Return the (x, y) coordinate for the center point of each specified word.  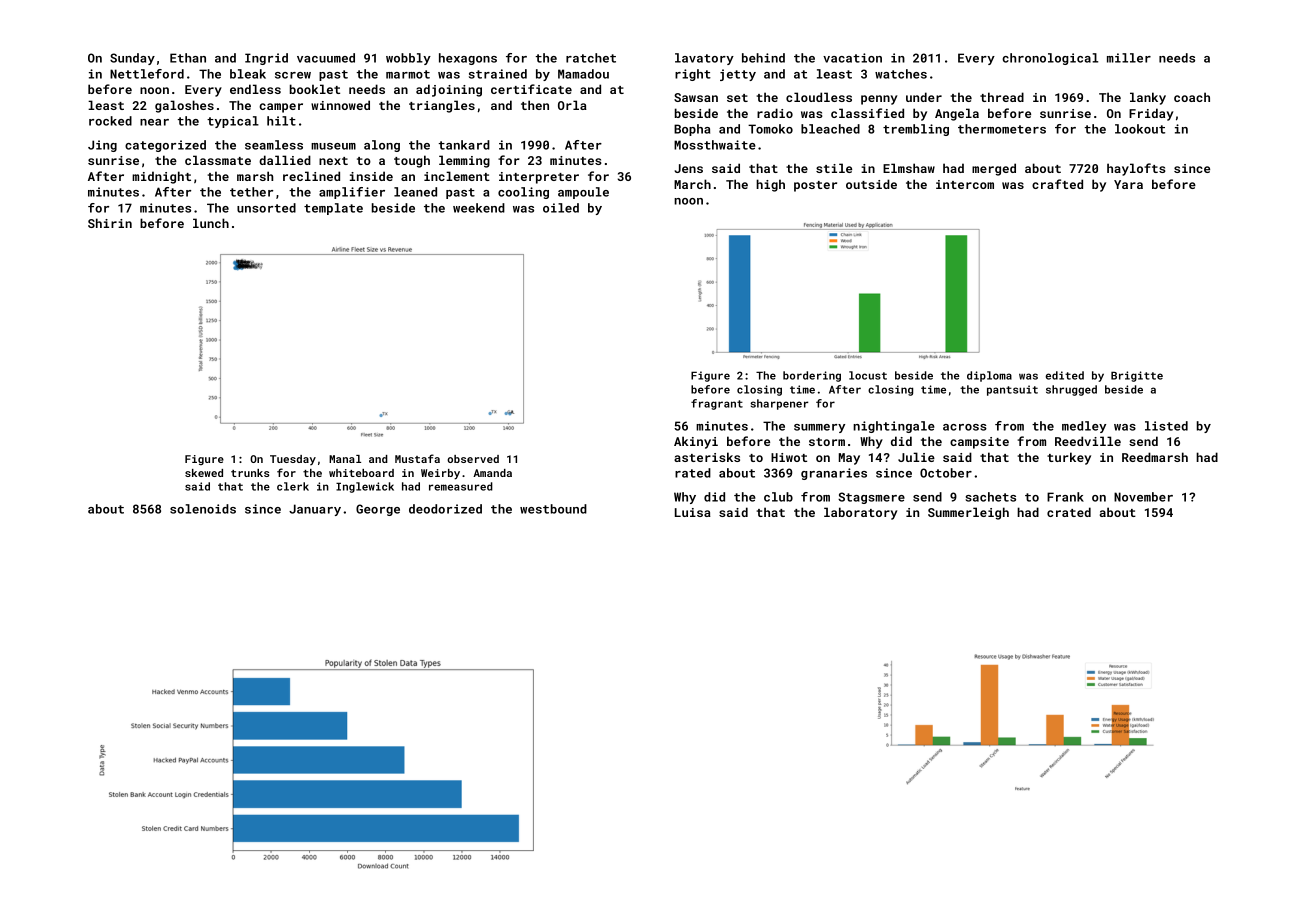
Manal (345, 459)
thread (1002, 97)
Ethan (188, 58)
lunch (211, 223)
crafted (1057, 184)
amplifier (352, 193)
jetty (738, 75)
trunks (250, 473)
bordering (812, 376)
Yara (1128, 184)
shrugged (1071, 390)
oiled (561, 208)
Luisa (693, 512)
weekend (479, 208)
